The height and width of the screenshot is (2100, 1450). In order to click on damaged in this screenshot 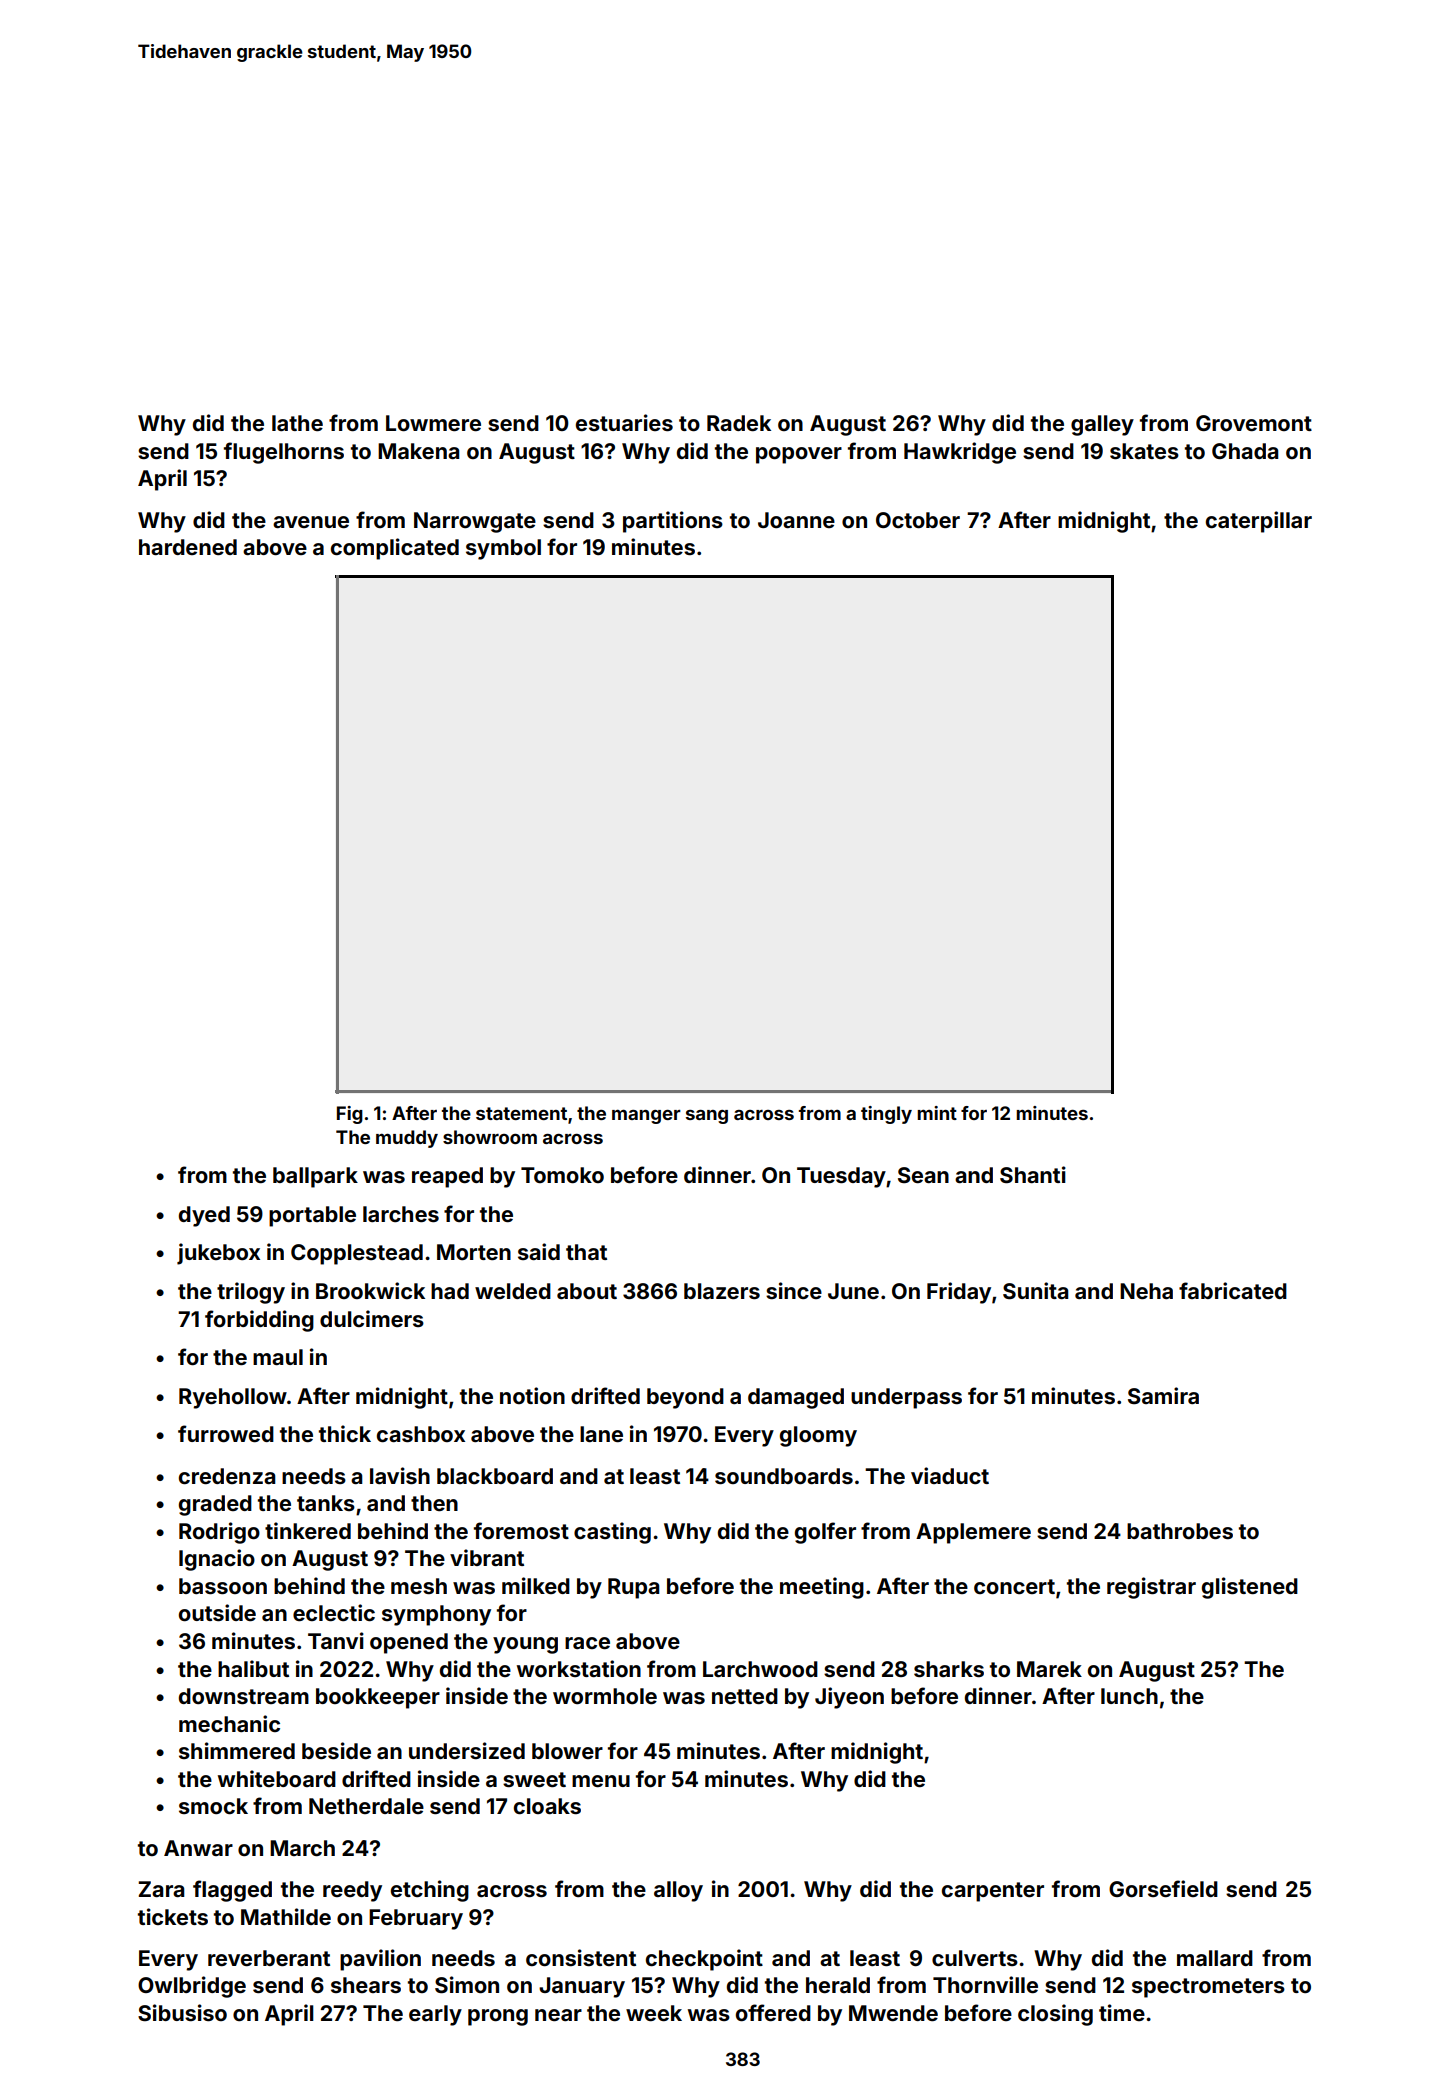, I will do `click(796, 1398)`.
